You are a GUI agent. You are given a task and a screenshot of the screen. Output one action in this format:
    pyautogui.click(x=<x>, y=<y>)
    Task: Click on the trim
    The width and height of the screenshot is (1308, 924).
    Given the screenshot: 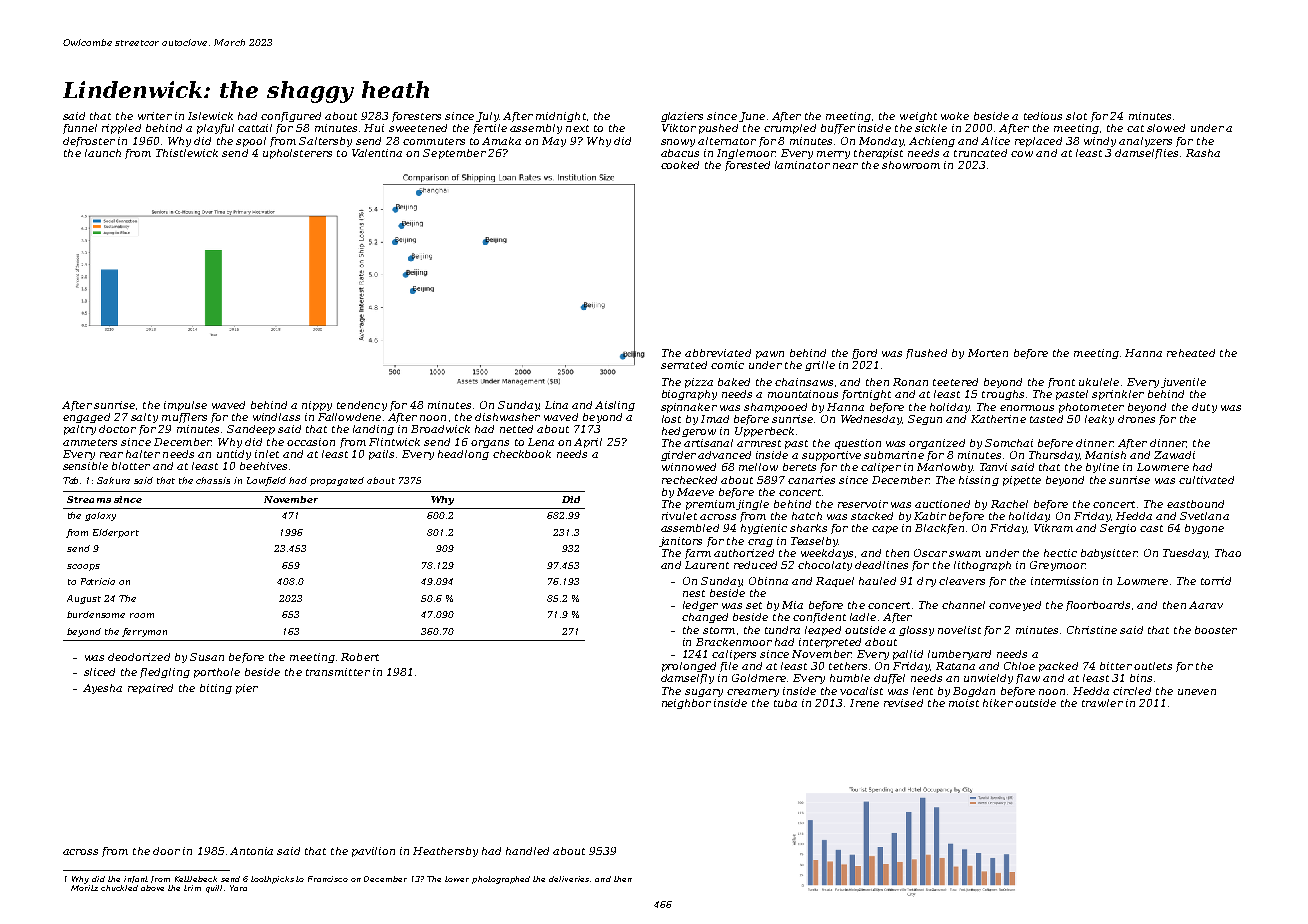 What is the action you would take?
    pyautogui.click(x=192, y=888)
